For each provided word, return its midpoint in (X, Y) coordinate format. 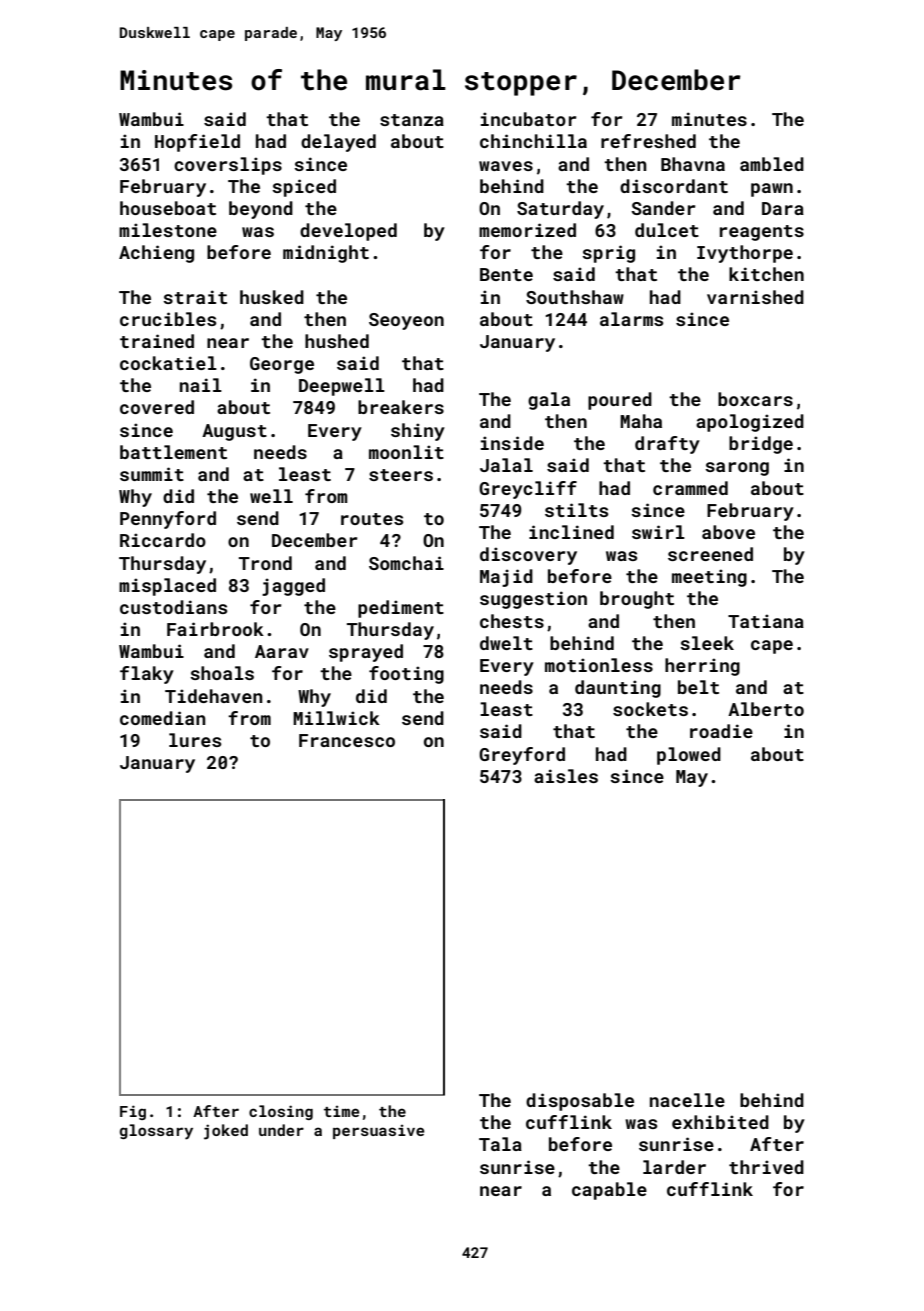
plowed (689, 756)
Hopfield (197, 143)
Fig (133, 1112)
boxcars (755, 399)
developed (348, 232)
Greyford (522, 756)
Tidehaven (214, 696)
